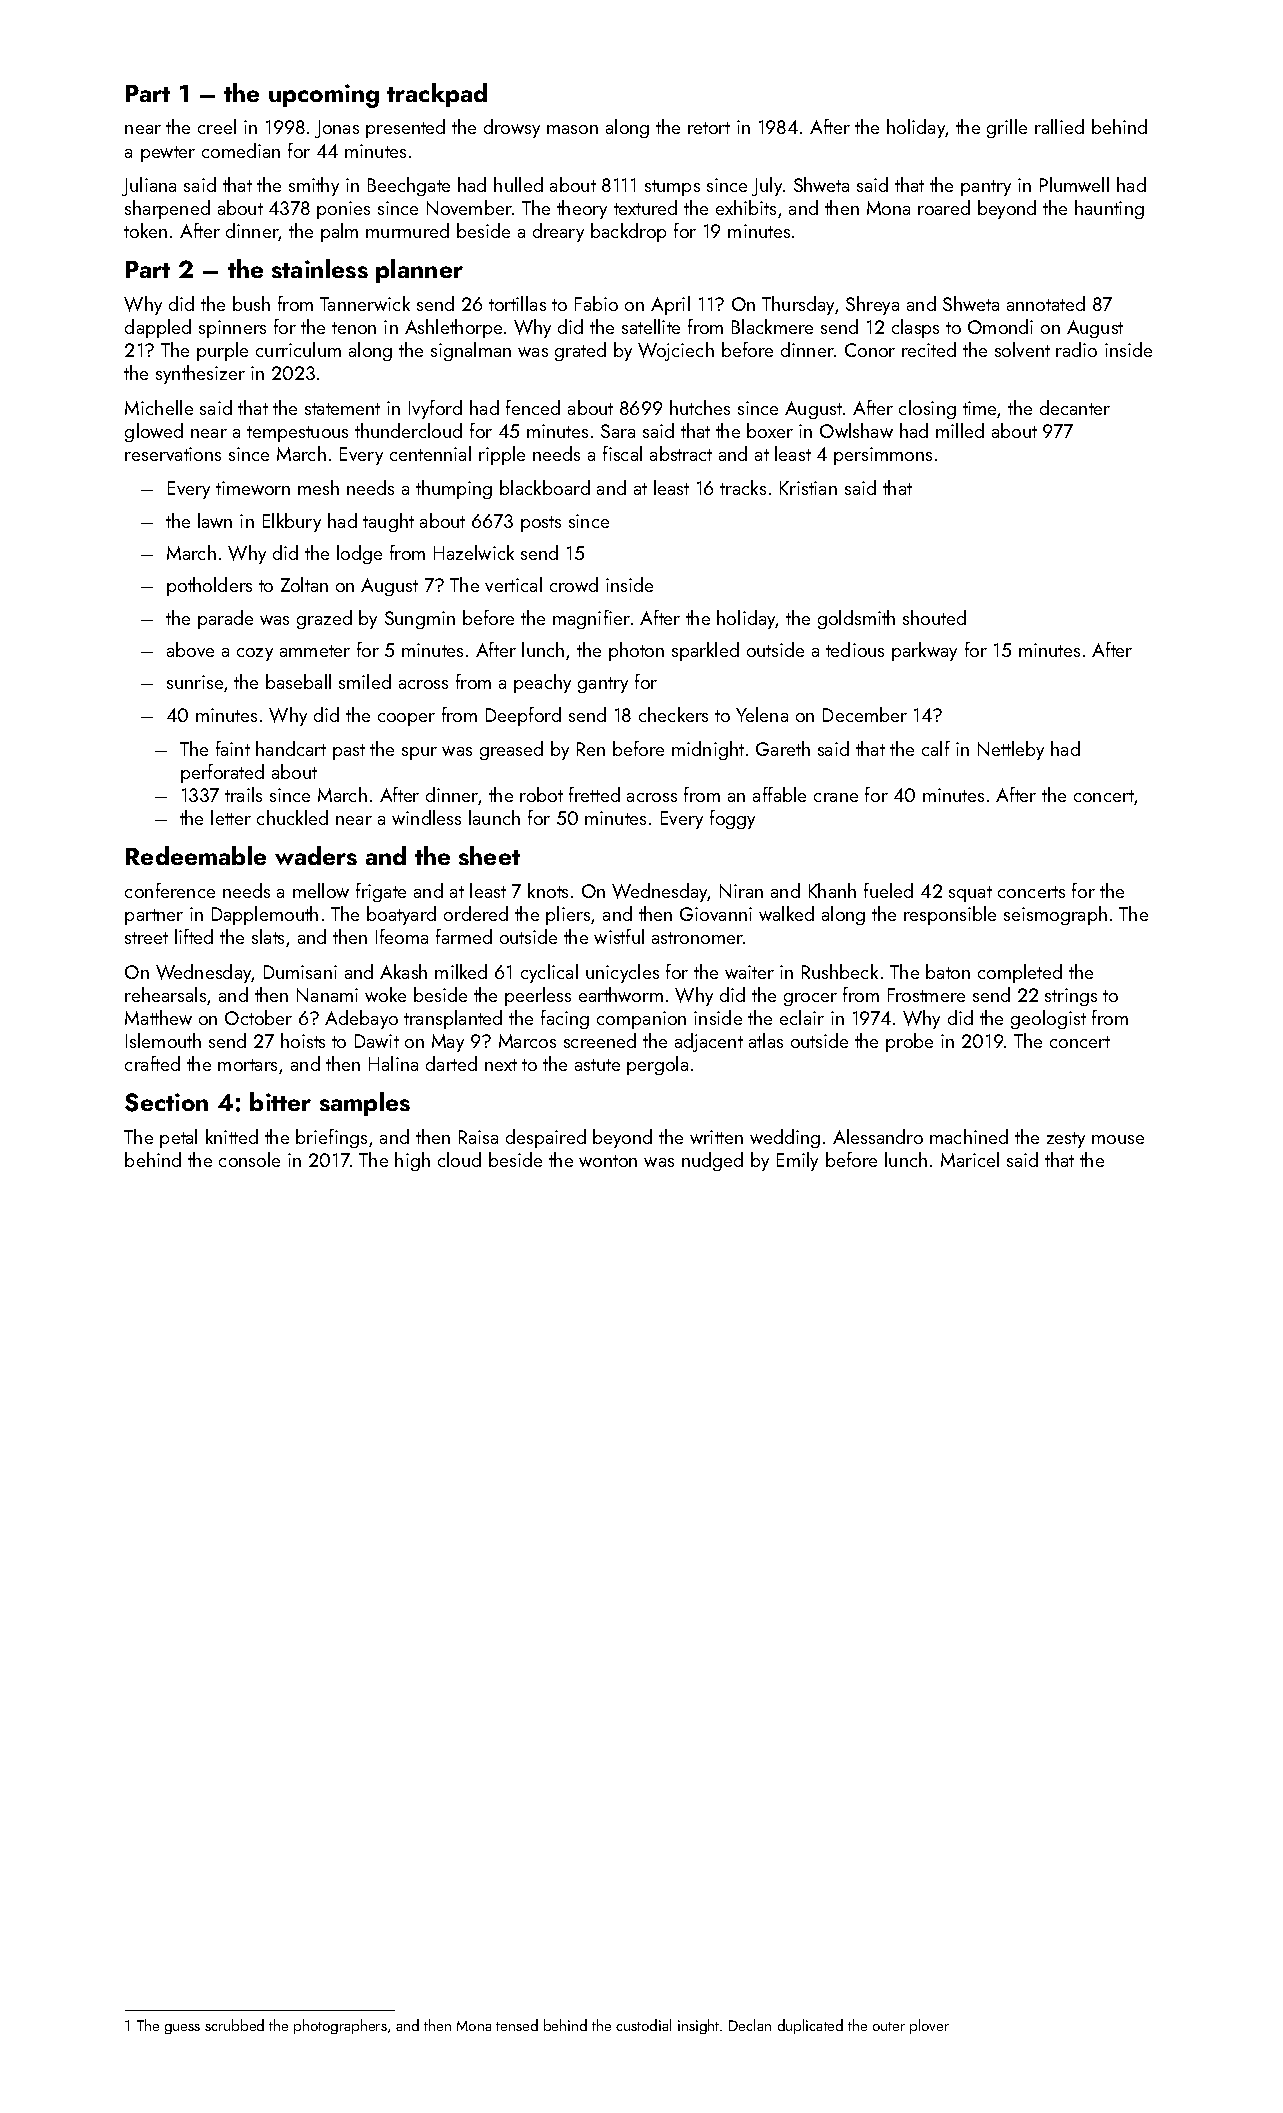 The image size is (1283, 2113). I want to click on mouse, so click(1118, 1139).
